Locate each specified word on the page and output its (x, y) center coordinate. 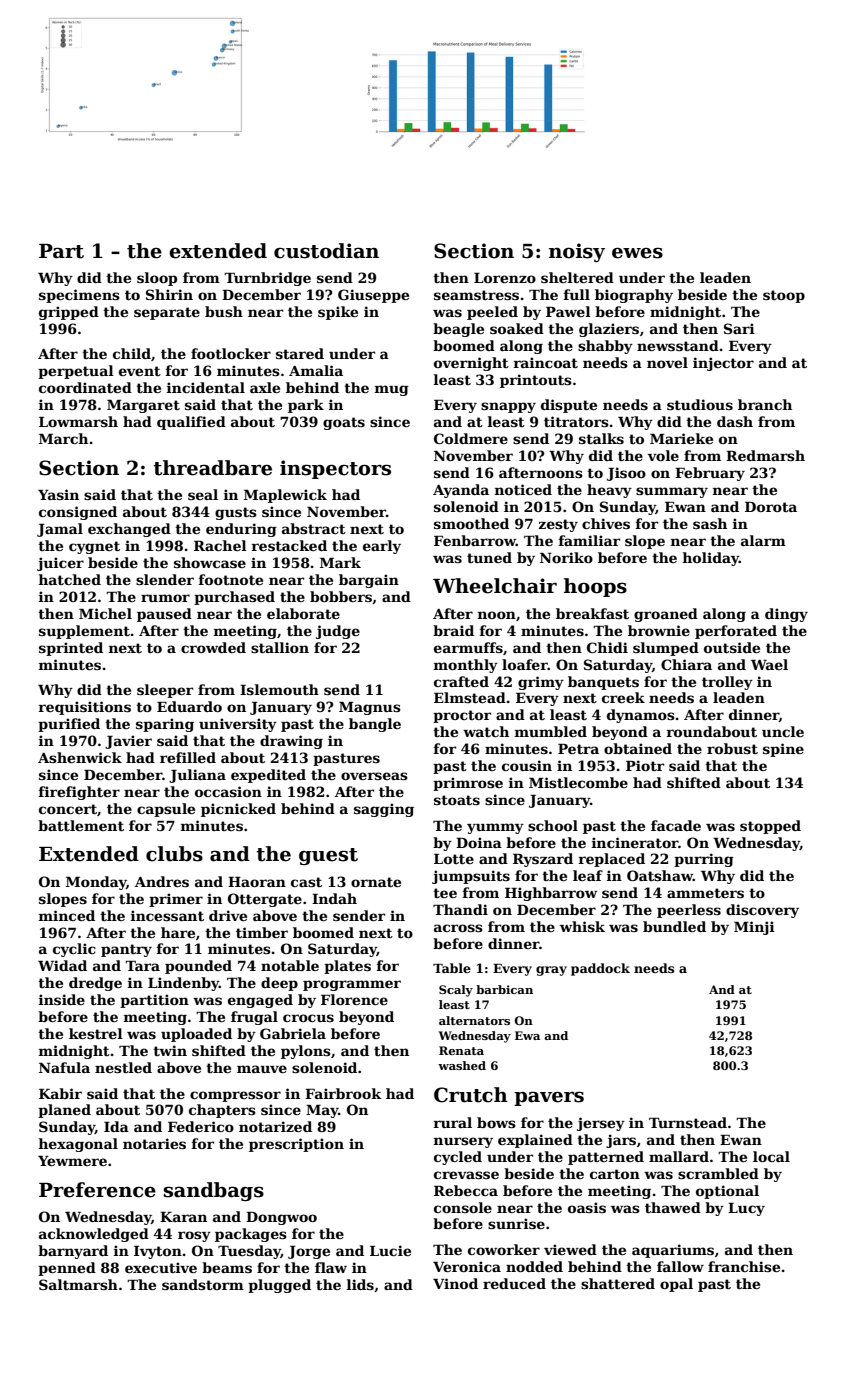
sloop (157, 279)
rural (452, 1122)
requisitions (84, 708)
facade (676, 825)
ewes (637, 253)
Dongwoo (281, 1218)
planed (64, 1111)
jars (621, 1141)
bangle (375, 725)
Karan (183, 1217)
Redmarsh (765, 455)
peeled (492, 313)
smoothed (471, 523)
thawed (673, 1207)
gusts (236, 513)
